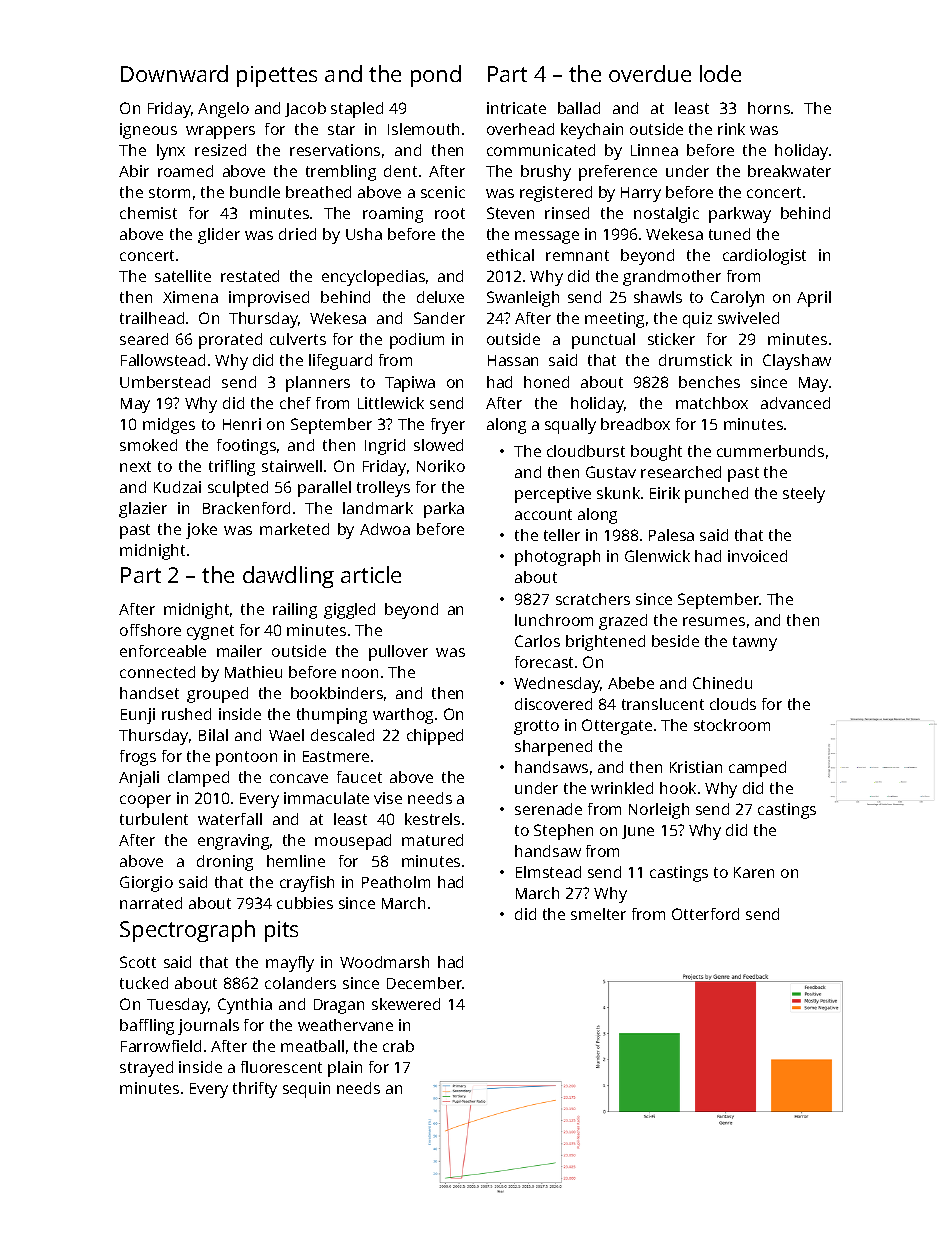 The width and height of the screenshot is (952, 1233). Describe the element at coordinates (696, 767) in the screenshot. I see `Kristian` at that location.
